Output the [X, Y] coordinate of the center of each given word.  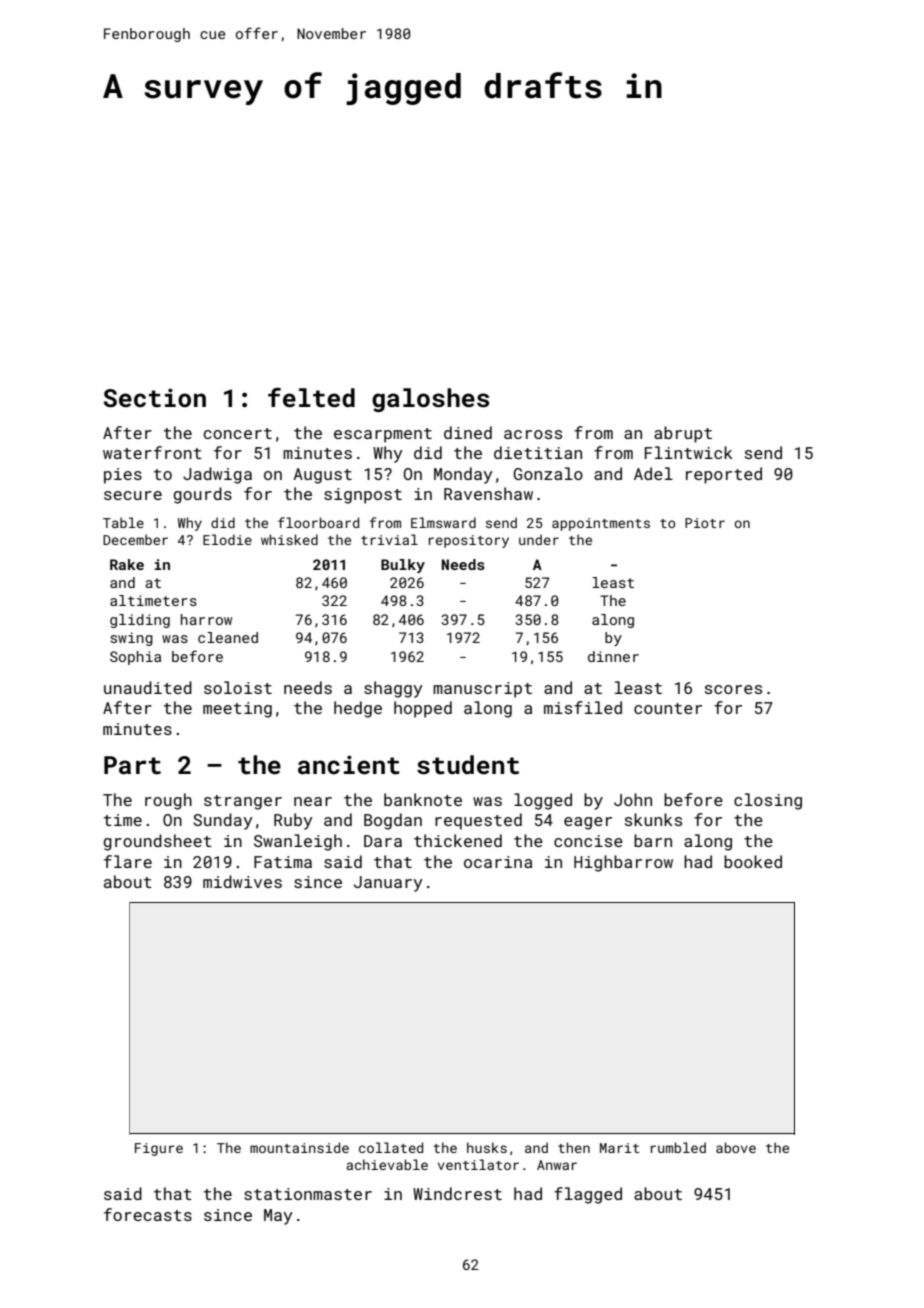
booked [753, 861]
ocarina [498, 862]
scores [733, 689]
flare [128, 861]
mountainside [299, 1147]
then [574, 1147]
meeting [237, 710]
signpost [363, 496]
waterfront [152, 452]
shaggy [393, 689]
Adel [653, 473]
